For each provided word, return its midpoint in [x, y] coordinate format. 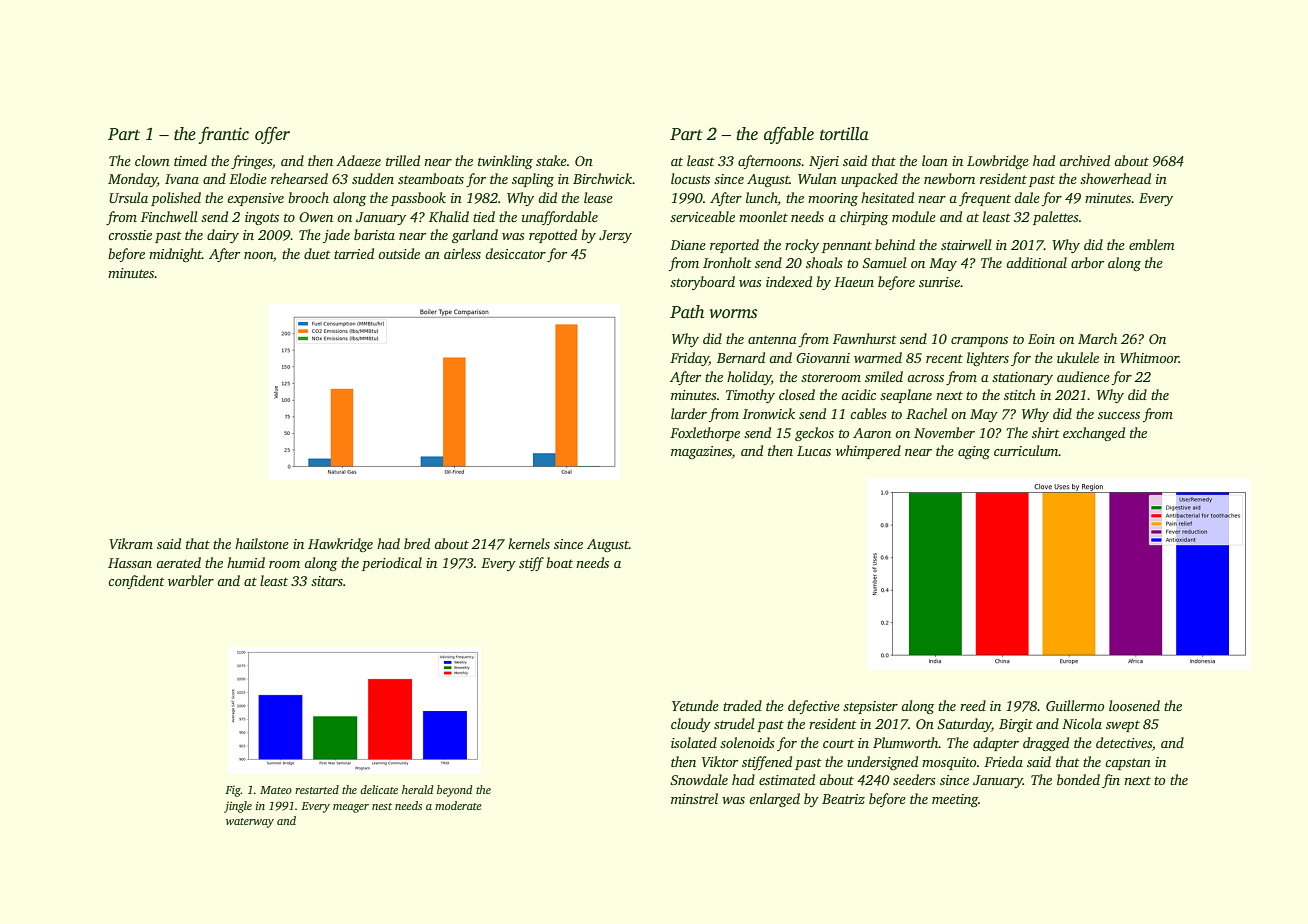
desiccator [515, 253]
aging [974, 452]
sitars [327, 581]
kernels [529, 543]
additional [1036, 262]
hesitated [887, 197]
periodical [392, 564]
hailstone [262, 543]
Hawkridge [340, 545]
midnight [175, 255]
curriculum [1026, 450]
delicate [379, 789]
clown [152, 160]
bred [417, 543]
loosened [1134, 705]
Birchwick [603, 178]
